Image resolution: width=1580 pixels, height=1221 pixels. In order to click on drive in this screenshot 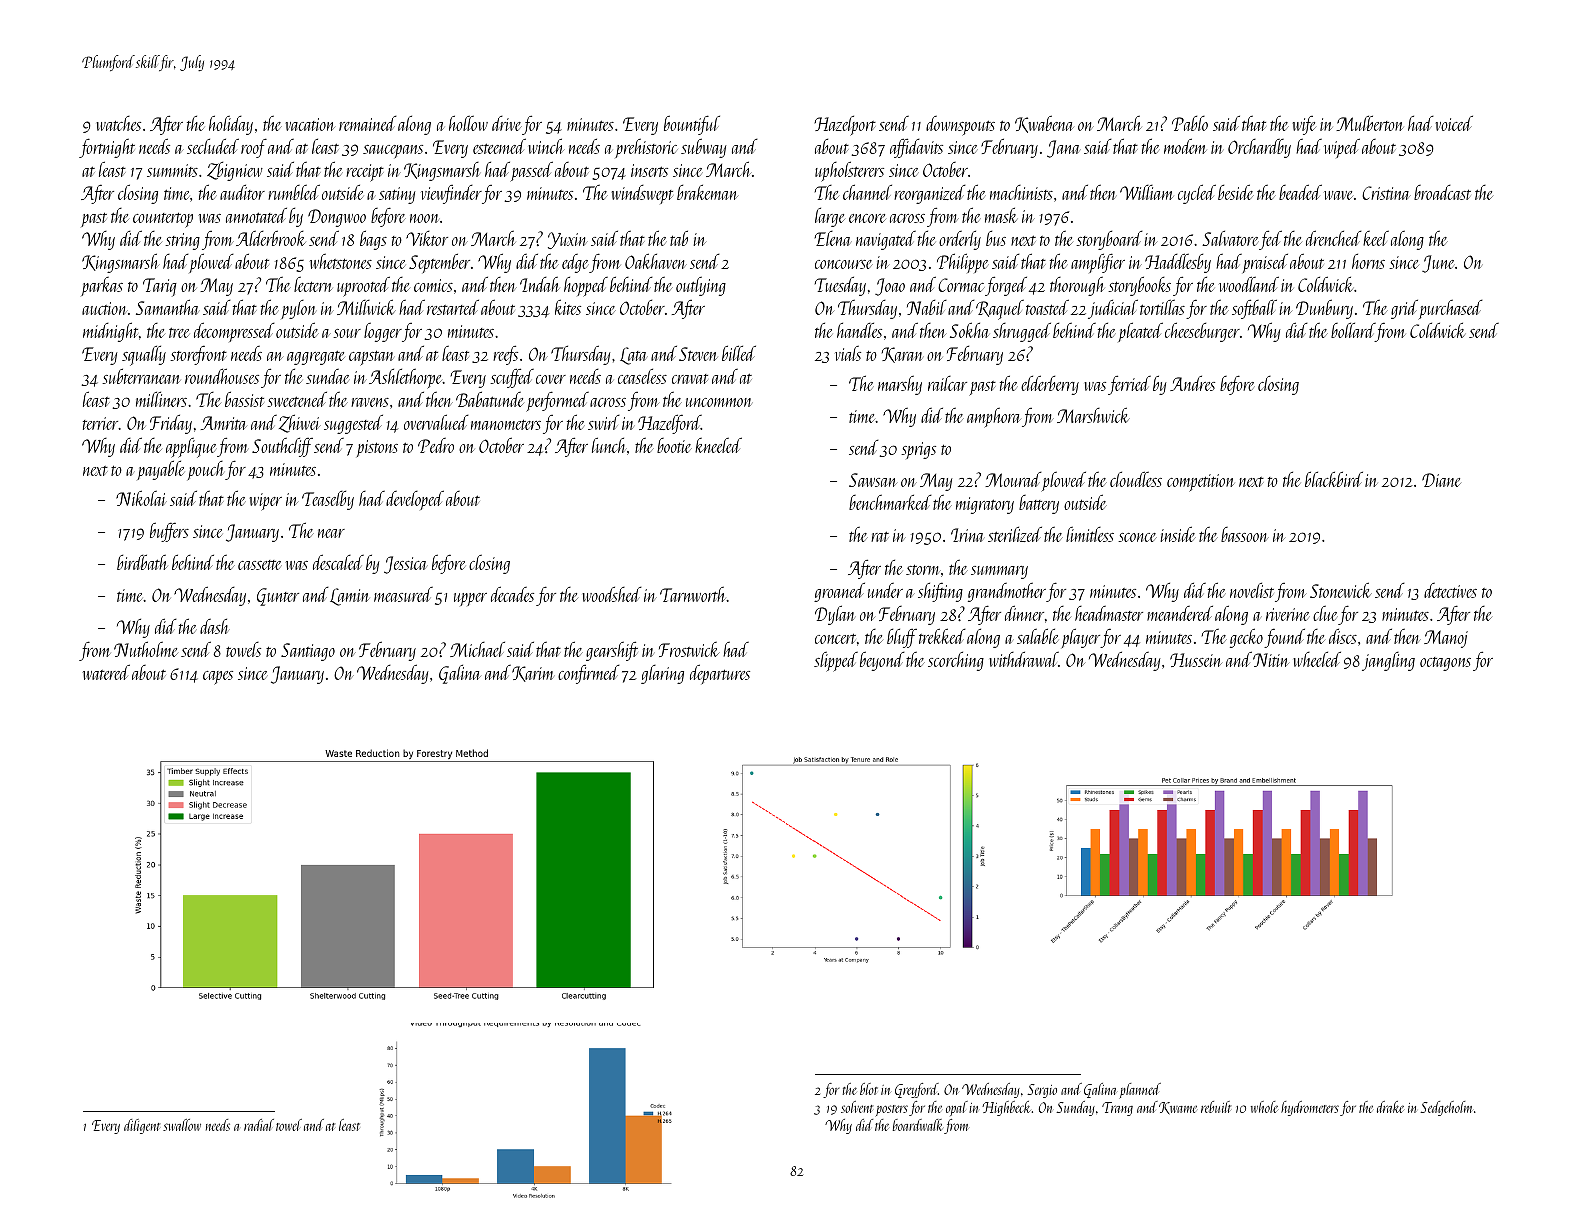, I will do `click(507, 123)`.
